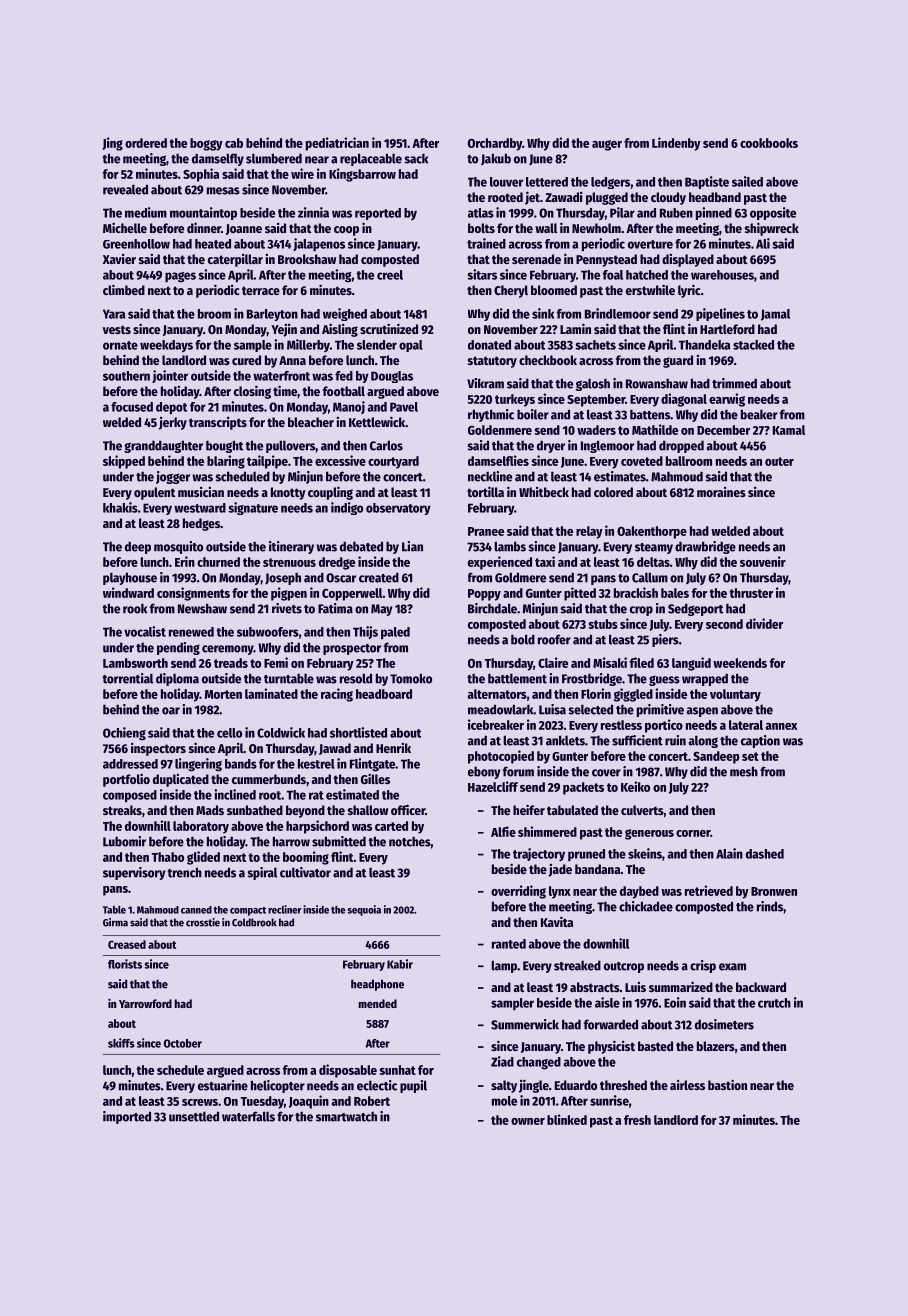 The width and height of the document is (908, 1316). I want to click on battlement, so click(517, 678).
